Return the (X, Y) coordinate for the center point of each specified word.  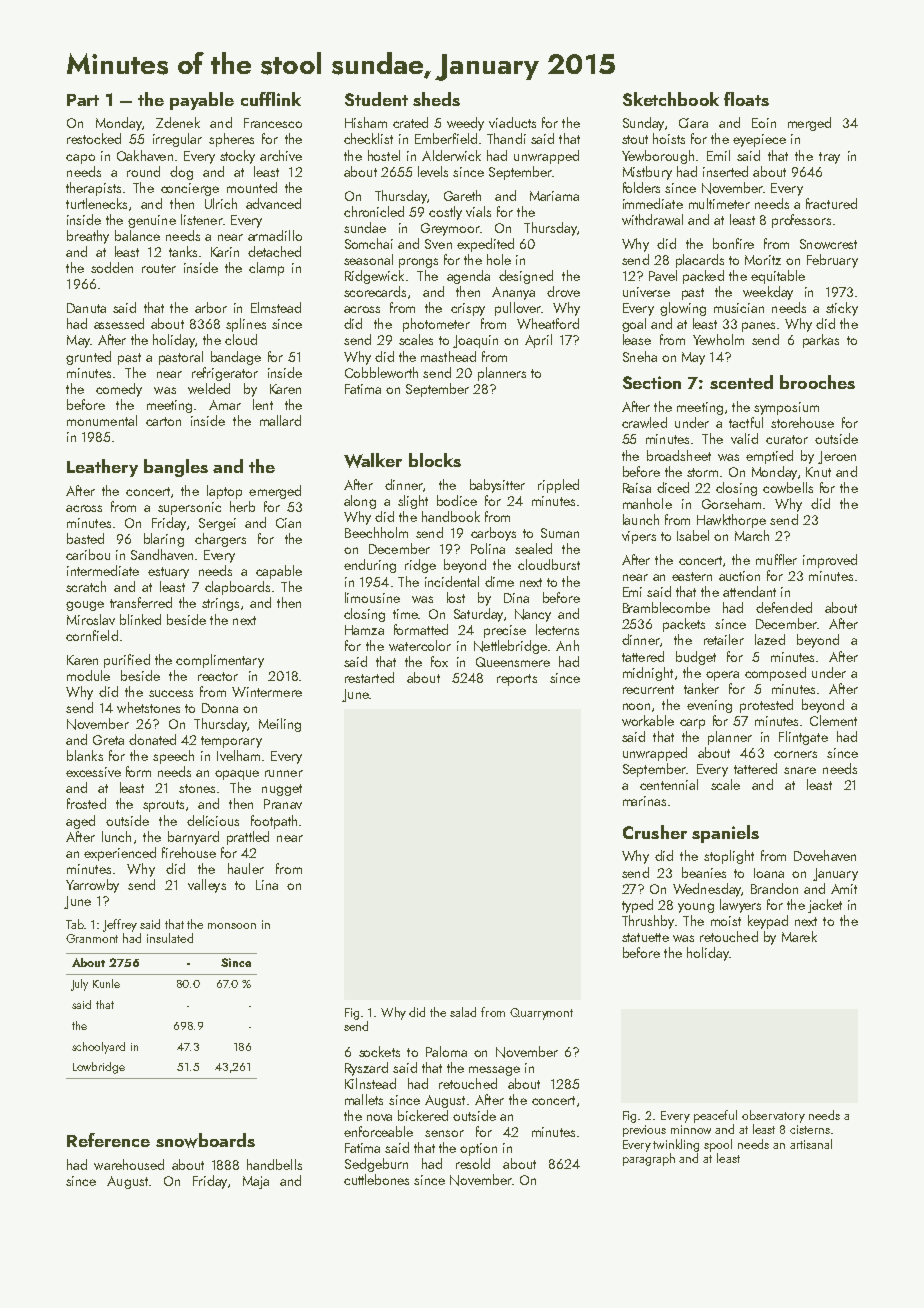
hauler (246, 868)
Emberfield (446, 138)
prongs (418, 263)
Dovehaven (825, 855)
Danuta (86, 308)
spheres (231, 140)
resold (473, 1163)
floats (746, 99)
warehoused (129, 1164)
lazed (770, 639)
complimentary (220, 661)
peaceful (715, 1116)
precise (505, 631)
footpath (274, 822)
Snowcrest (828, 244)
